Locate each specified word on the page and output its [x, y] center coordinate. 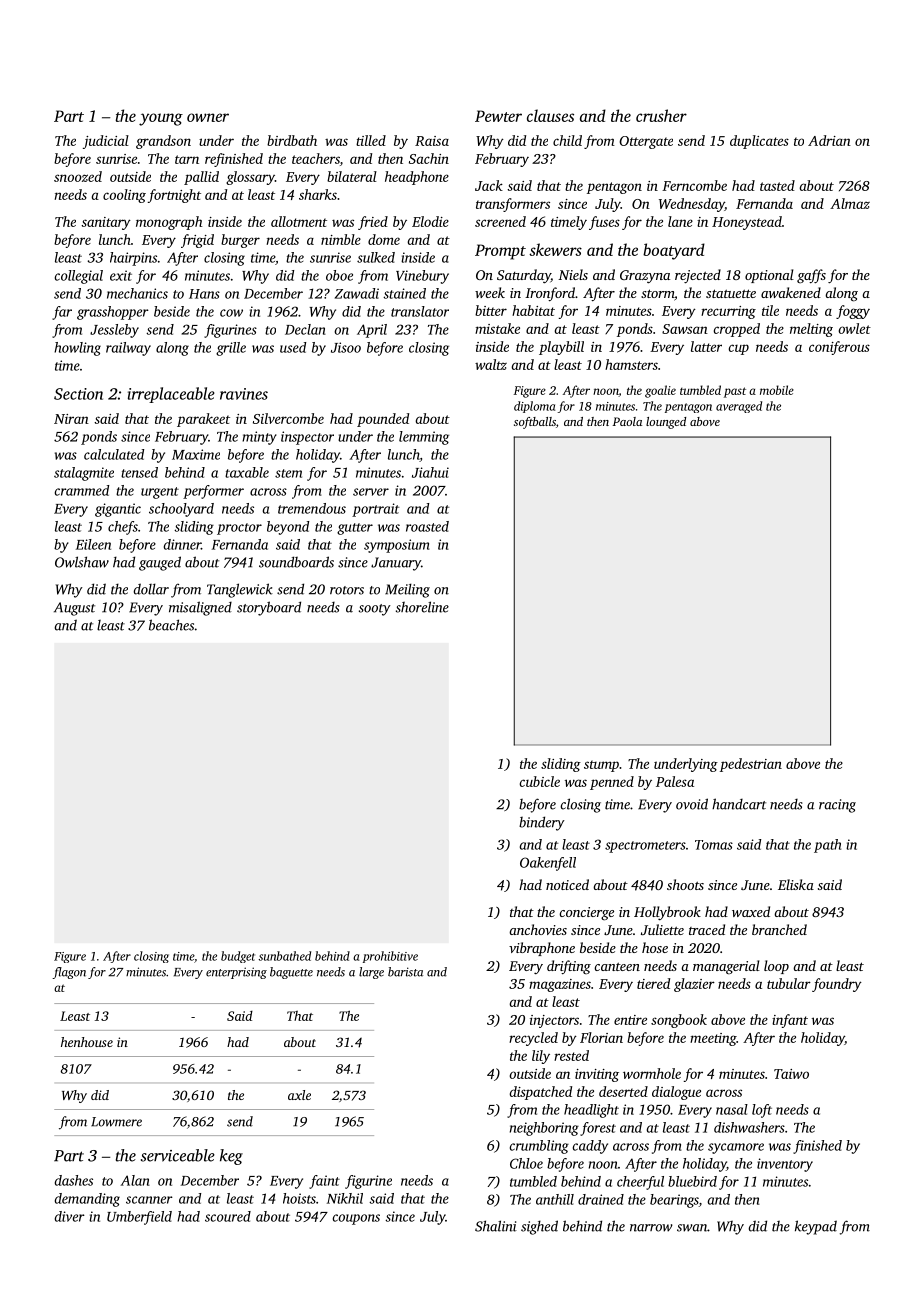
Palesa [675, 781]
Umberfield [139, 1218]
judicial [106, 142]
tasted [777, 185]
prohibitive [390, 957]
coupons [356, 1219]
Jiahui [430, 472]
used [293, 347]
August [74, 609]
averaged [739, 407]
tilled [371, 140]
